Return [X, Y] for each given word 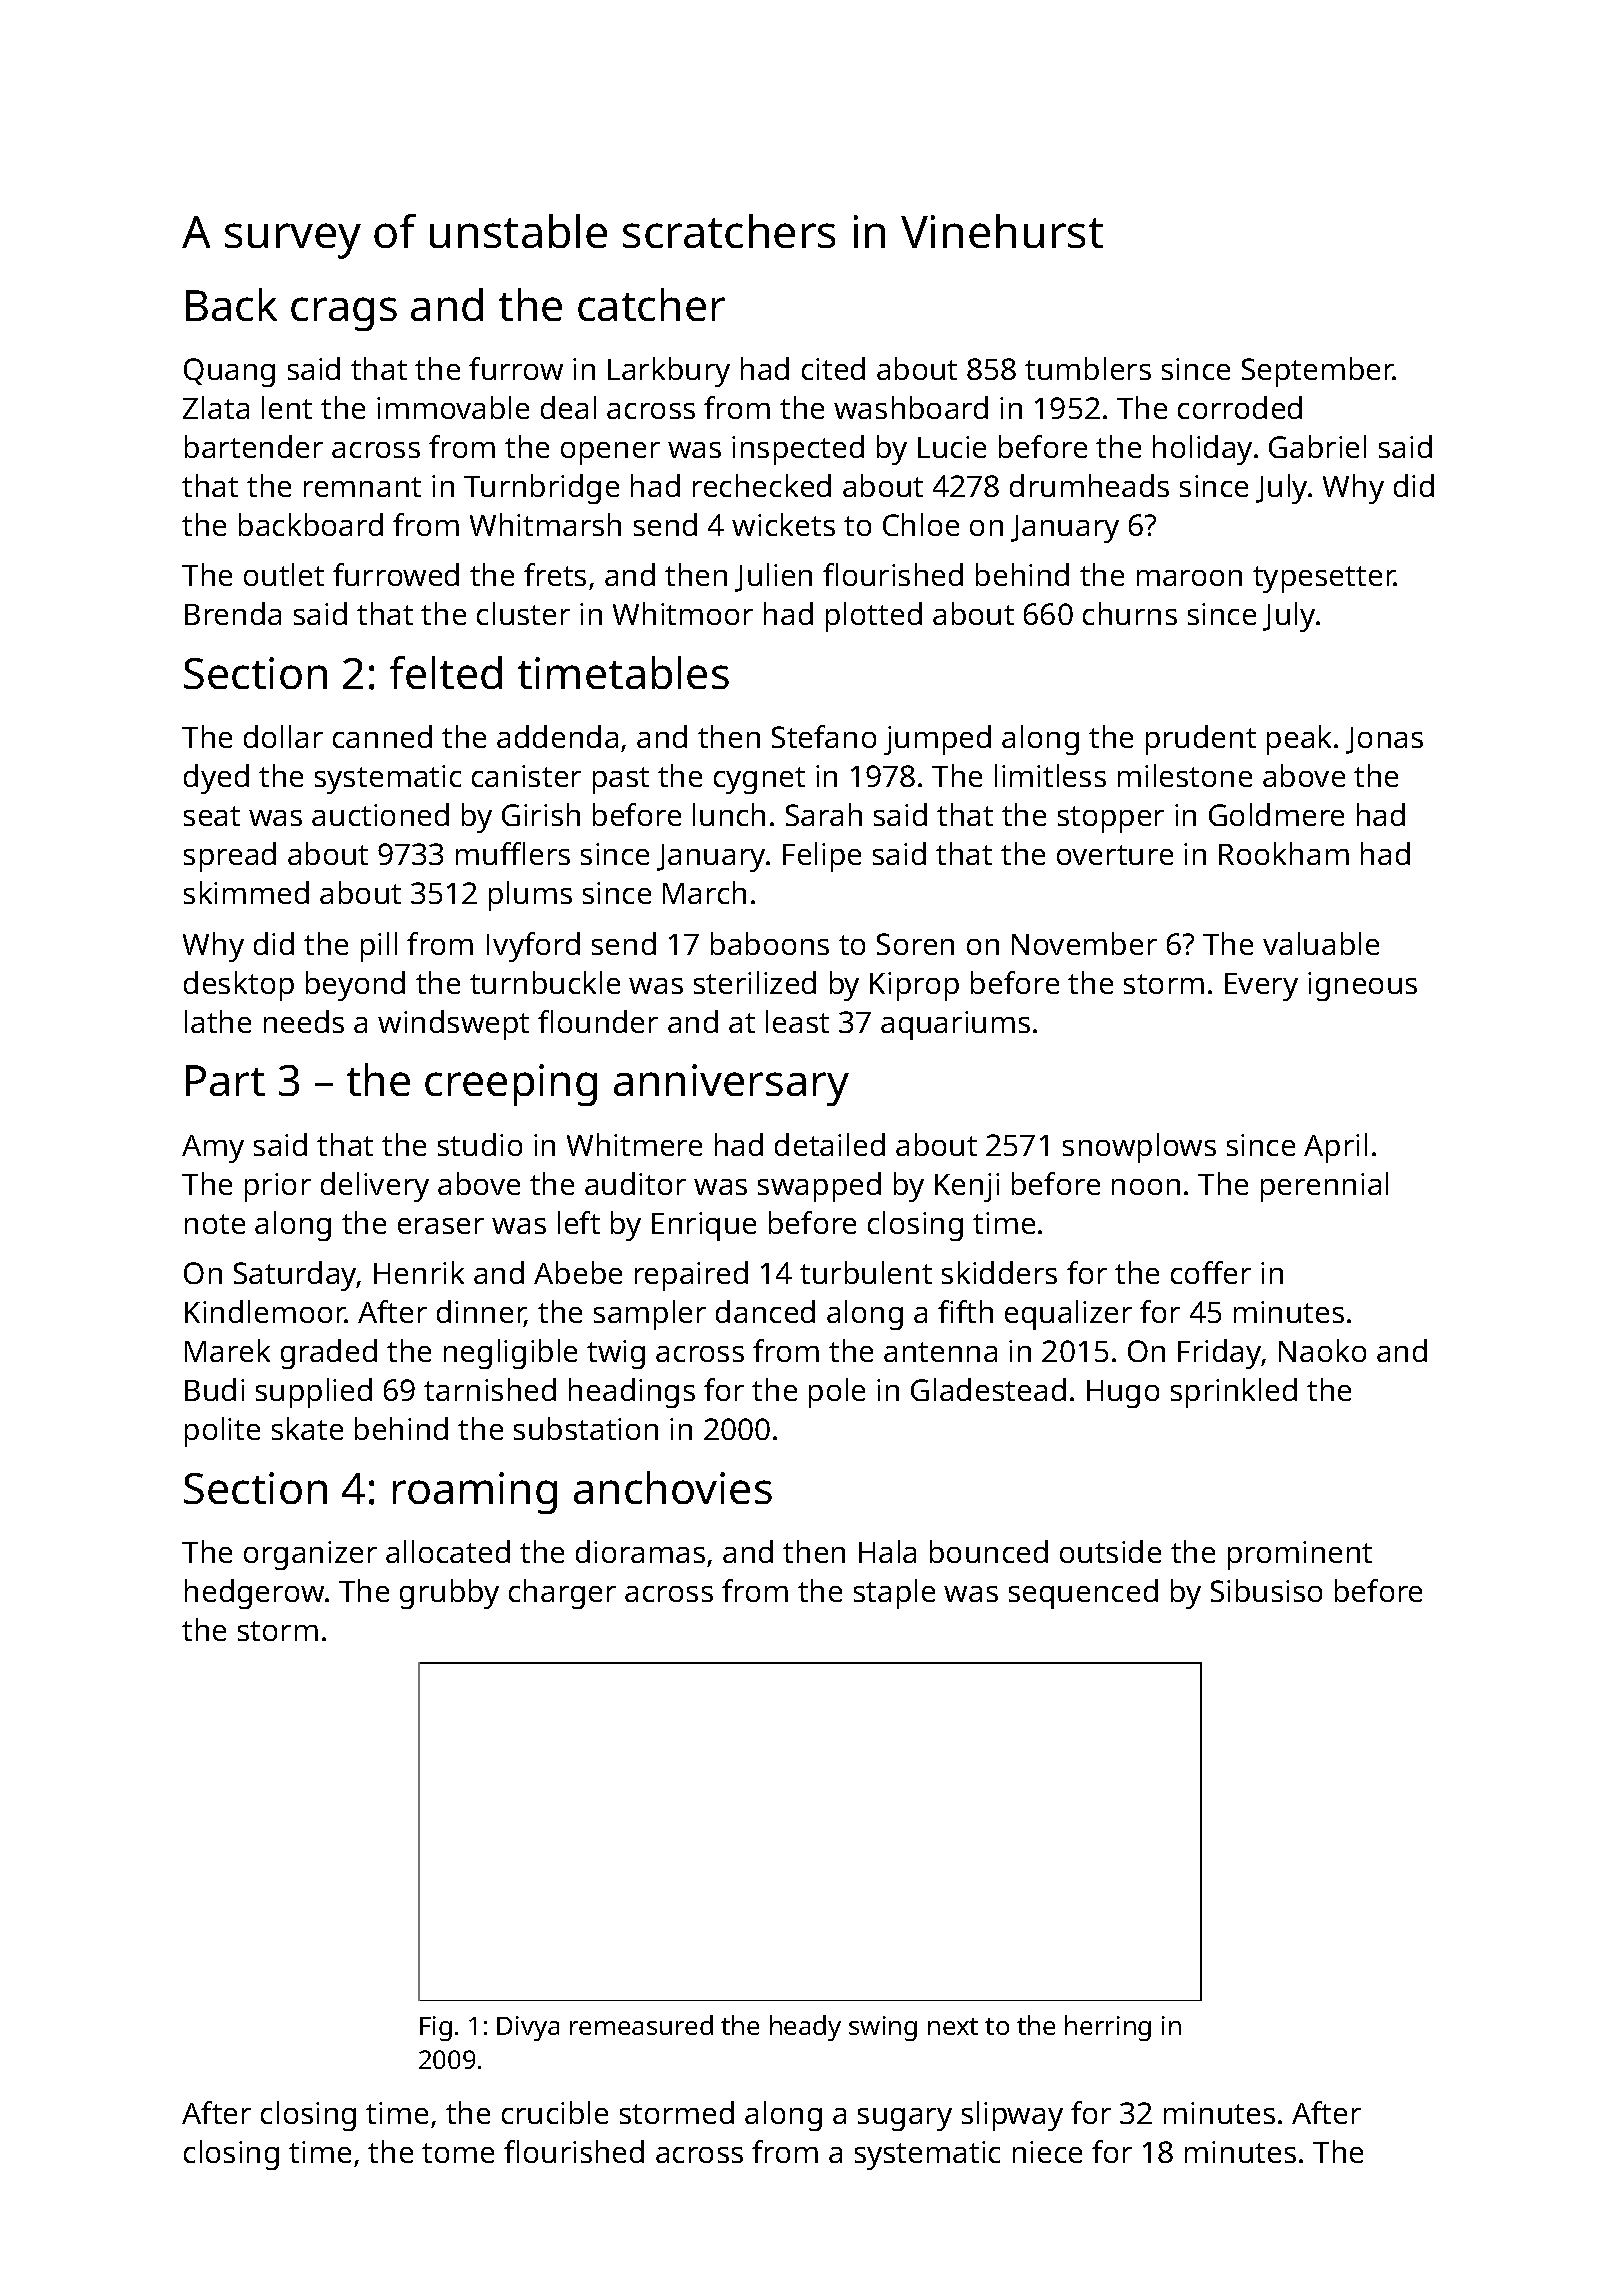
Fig [436, 2028]
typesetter [1324, 579]
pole [837, 1393]
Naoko [1322, 1350]
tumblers [1088, 368]
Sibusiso [1266, 1590]
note [215, 1224]
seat [212, 816]
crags [344, 314]
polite [222, 1432]
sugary [905, 2119]
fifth [965, 1311]
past [621, 780]
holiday [1202, 450]
